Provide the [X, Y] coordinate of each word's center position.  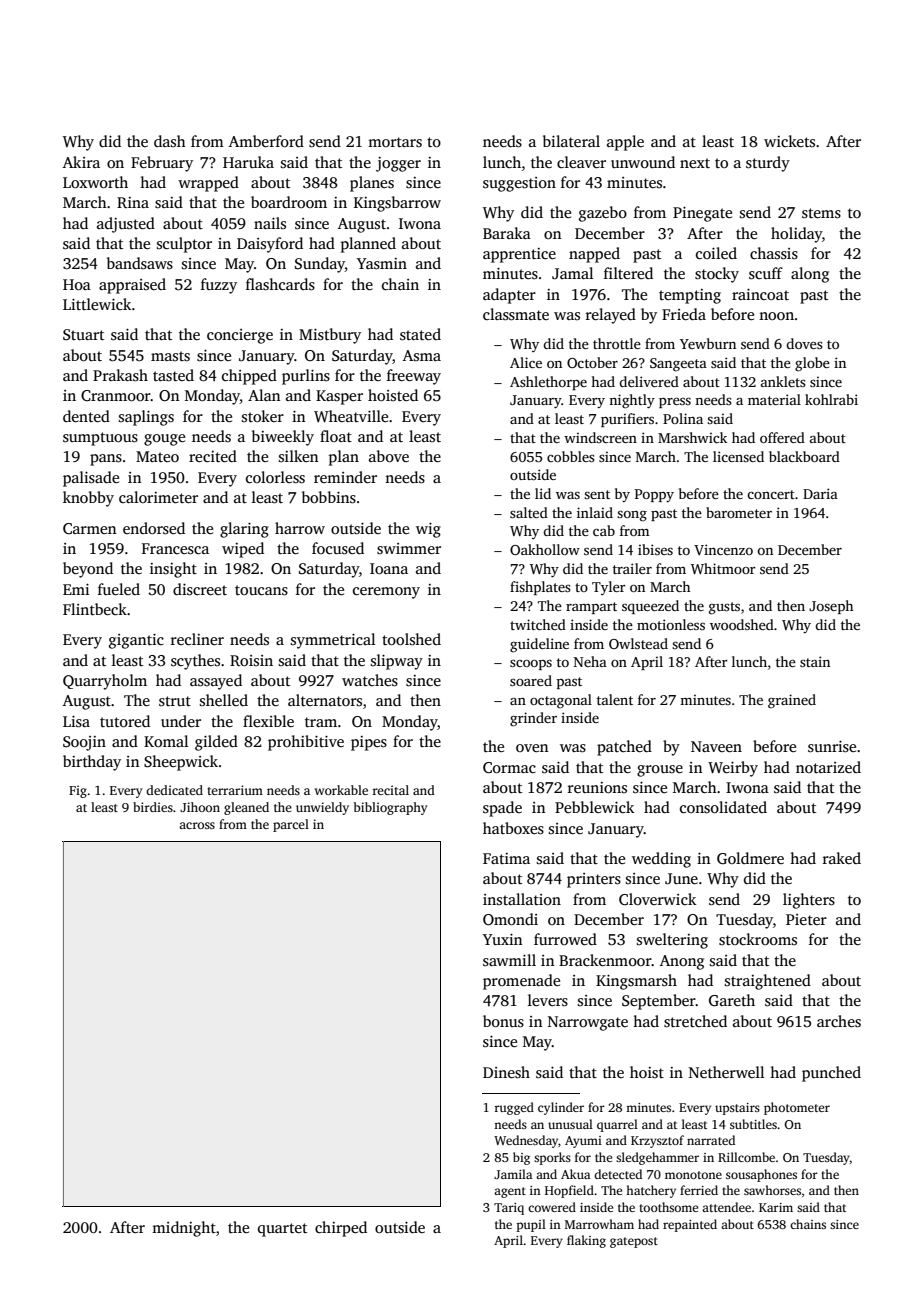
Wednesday [526, 1141]
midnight [184, 1229]
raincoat [760, 294]
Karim [776, 1207]
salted [529, 512]
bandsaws [140, 263]
